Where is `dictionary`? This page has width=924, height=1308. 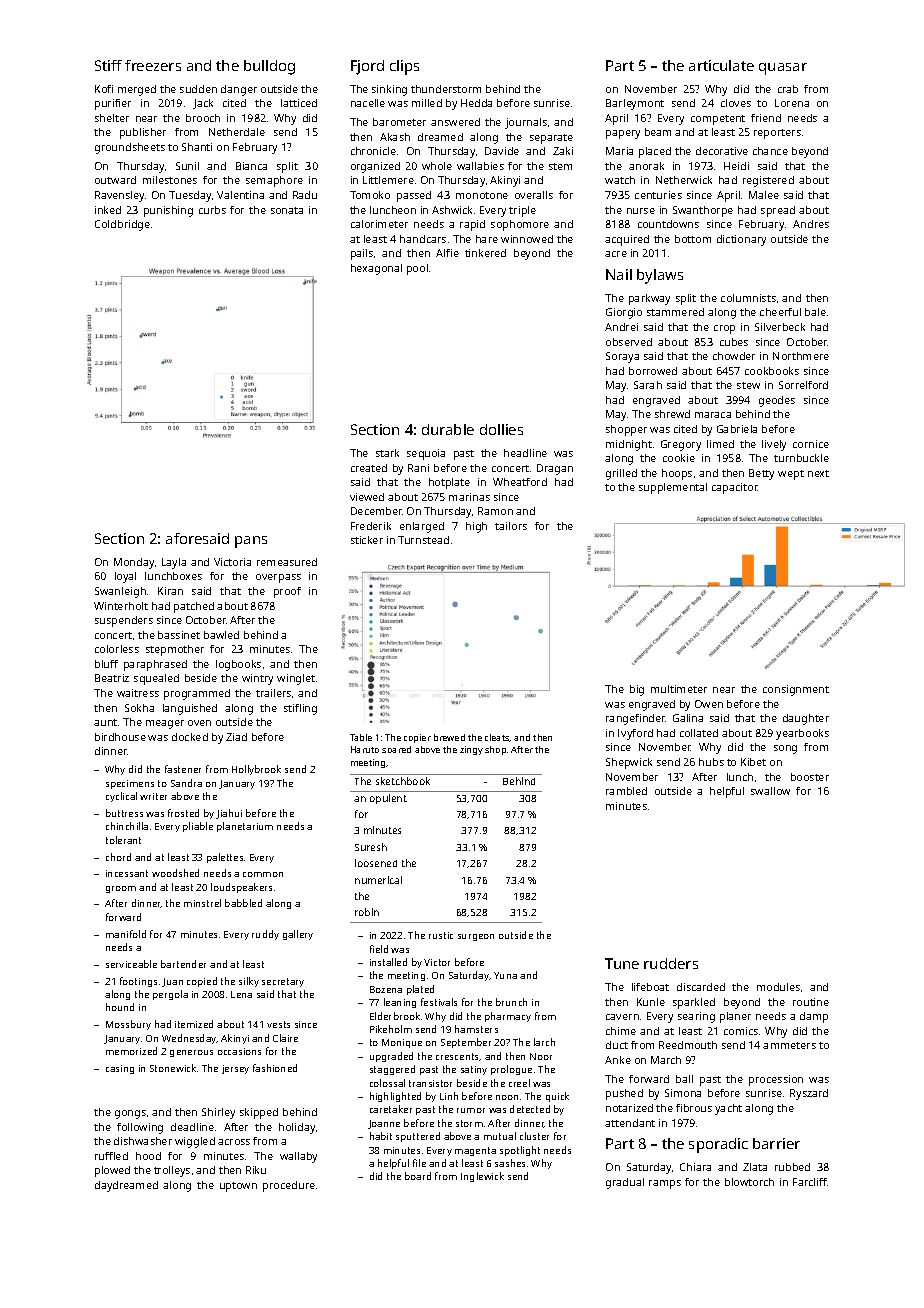
dictionary is located at coordinates (741, 240).
